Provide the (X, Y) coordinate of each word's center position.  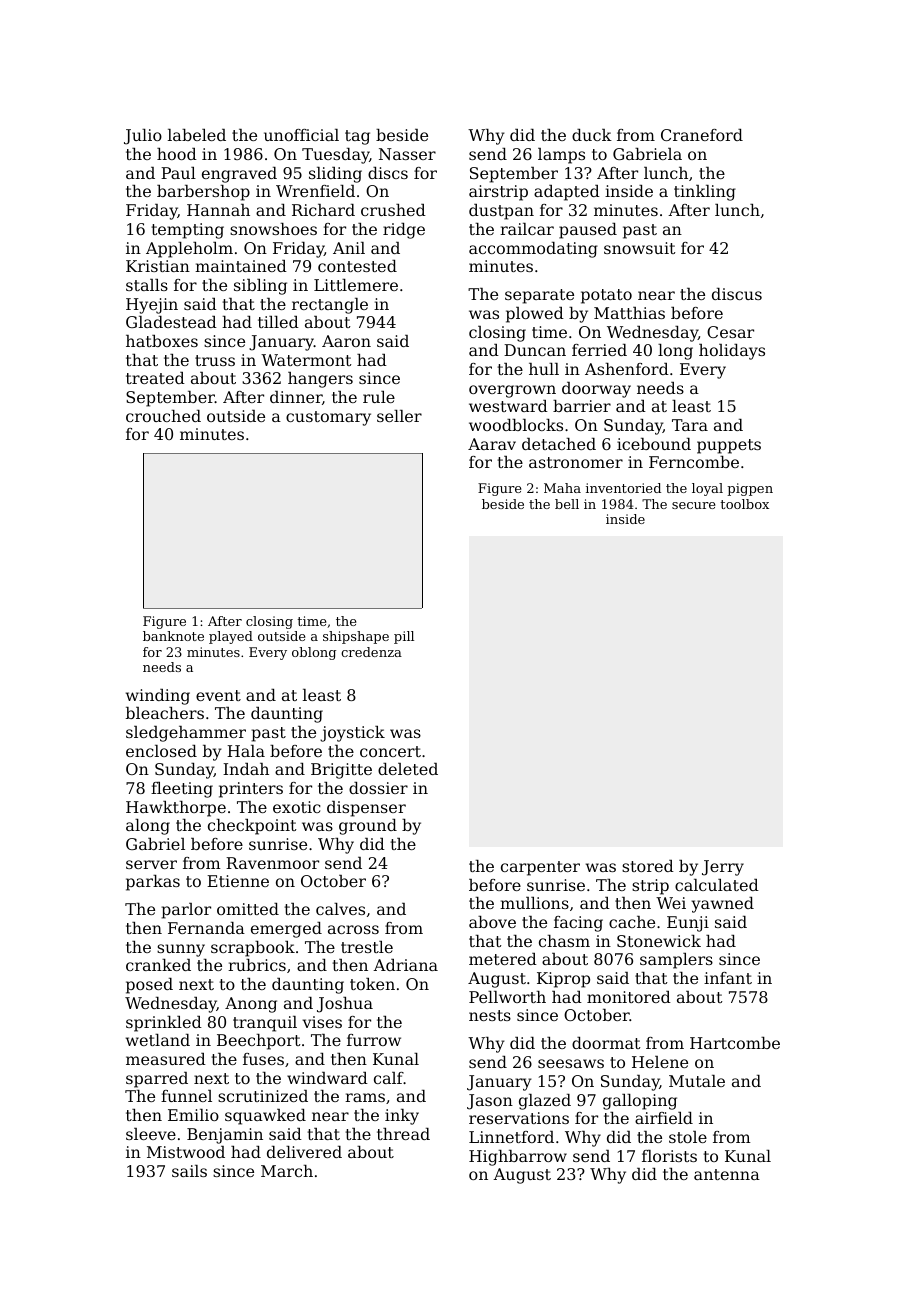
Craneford (702, 135)
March (287, 1171)
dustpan (501, 212)
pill (404, 637)
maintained (241, 266)
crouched (163, 416)
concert (390, 751)
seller (399, 416)
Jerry (723, 868)
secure (693, 505)
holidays (732, 352)
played (231, 637)
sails (189, 1171)
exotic (297, 807)
